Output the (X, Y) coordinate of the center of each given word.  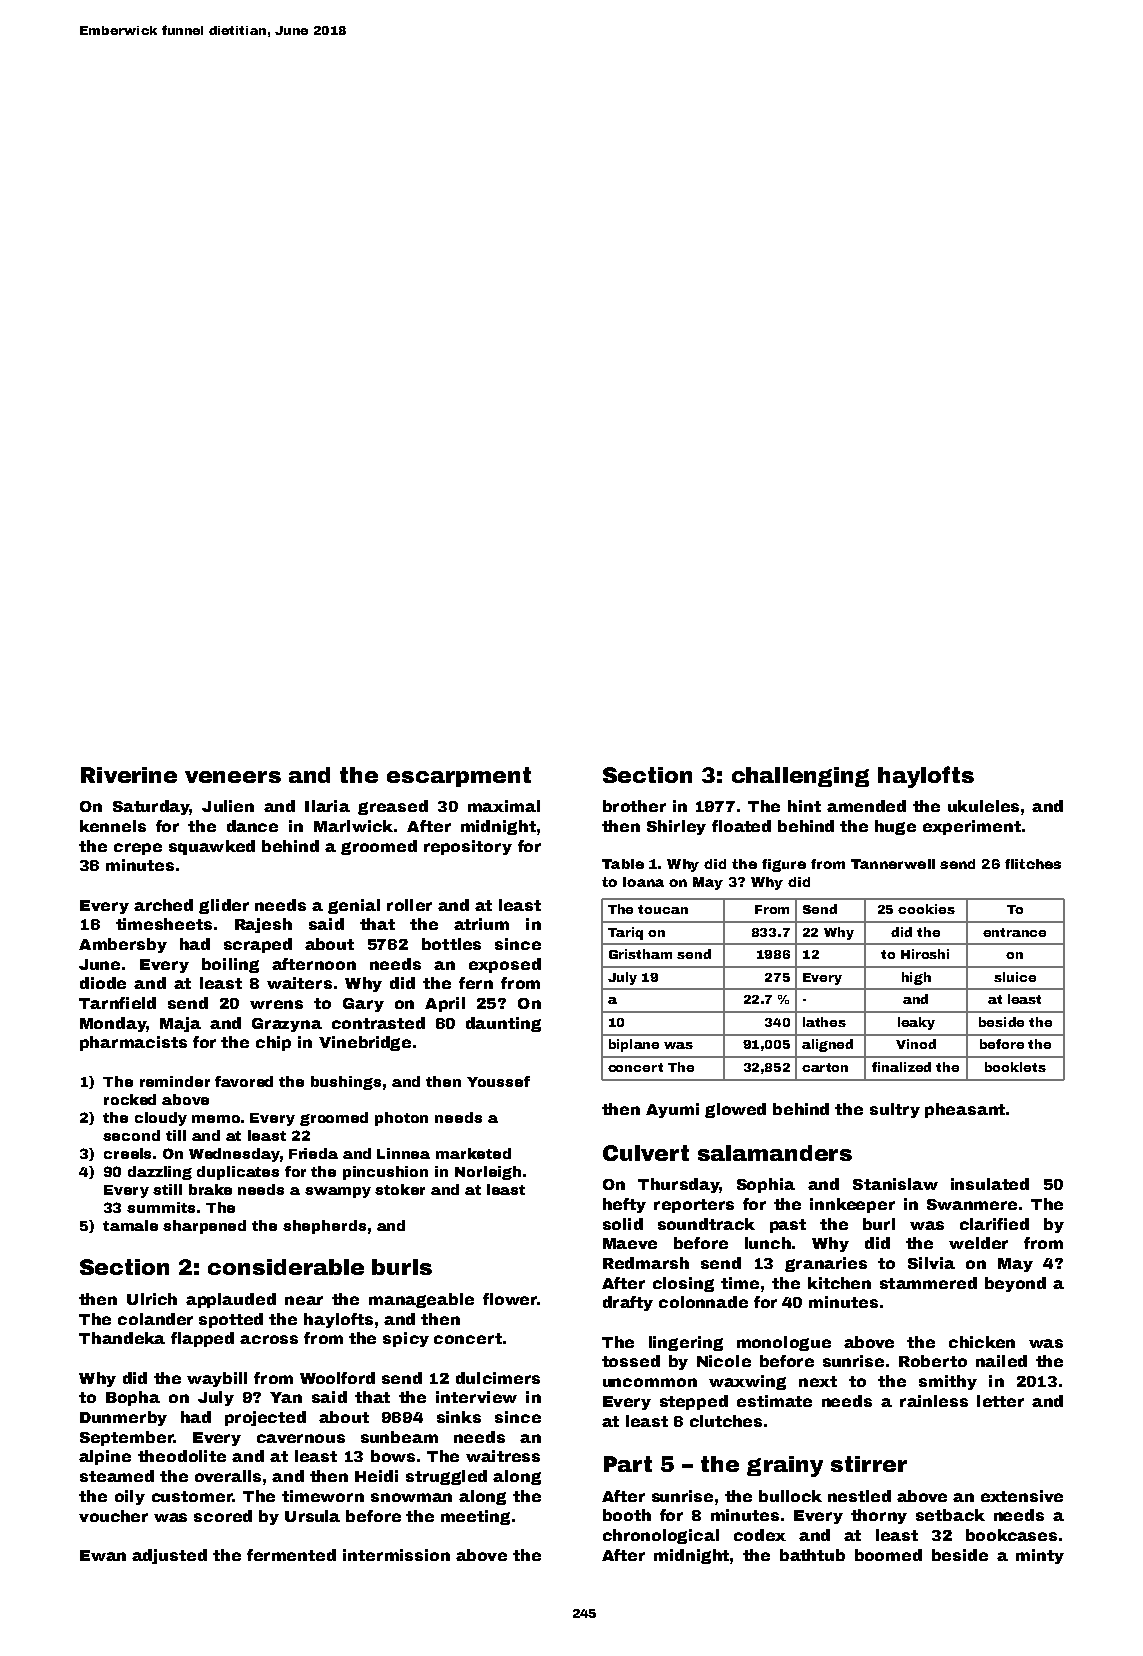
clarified (994, 1224)
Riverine (129, 775)
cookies (926, 909)
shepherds (324, 1227)
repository (468, 847)
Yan (286, 1397)
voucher (113, 1516)
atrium (481, 924)
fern (476, 983)
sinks (459, 1417)
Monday (113, 1024)
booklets (1015, 1067)
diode (103, 983)
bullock (790, 1496)
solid (623, 1224)
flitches (1033, 864)
